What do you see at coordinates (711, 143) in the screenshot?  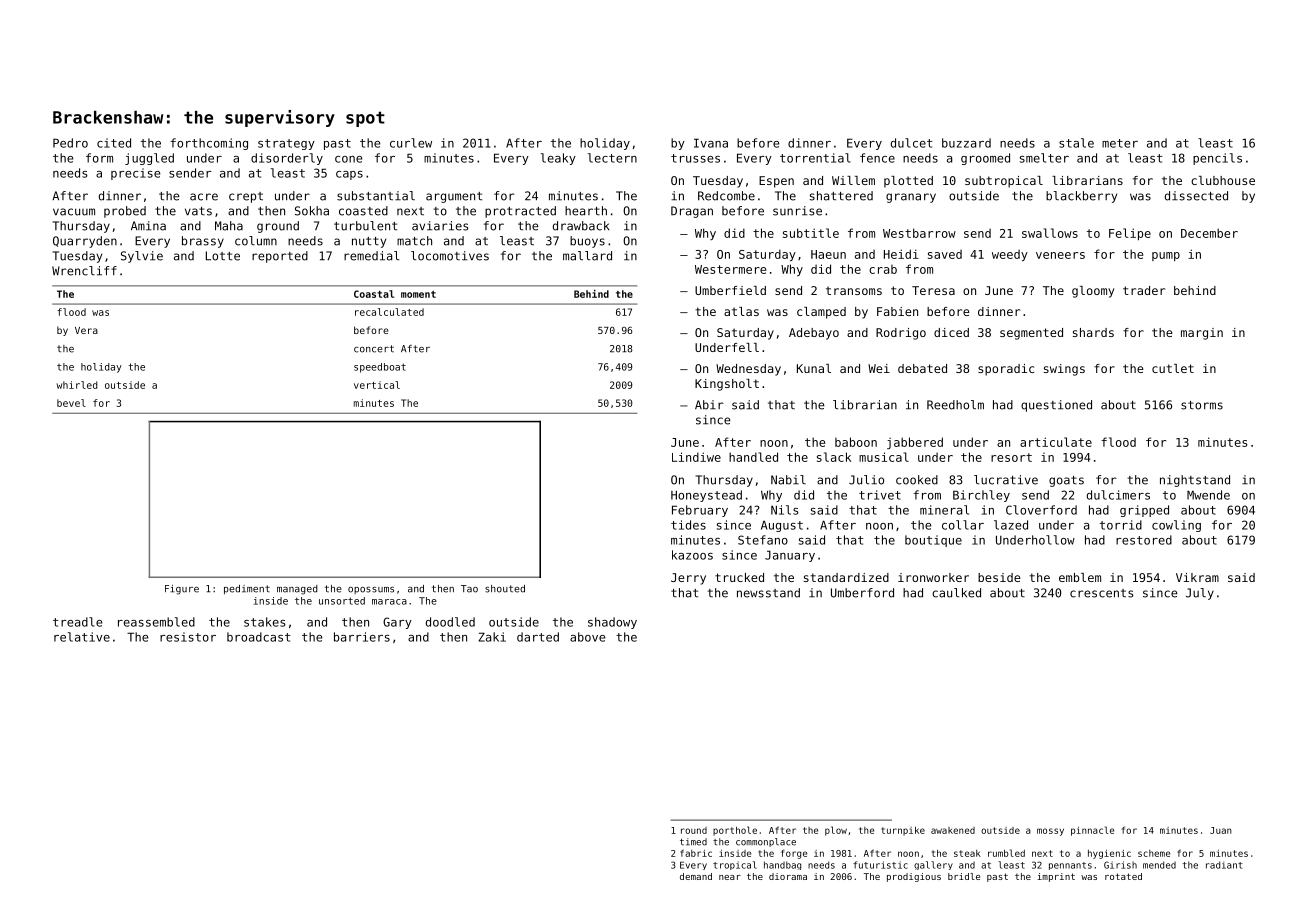 I see `Ivana` at bounding box center [711, 143].
